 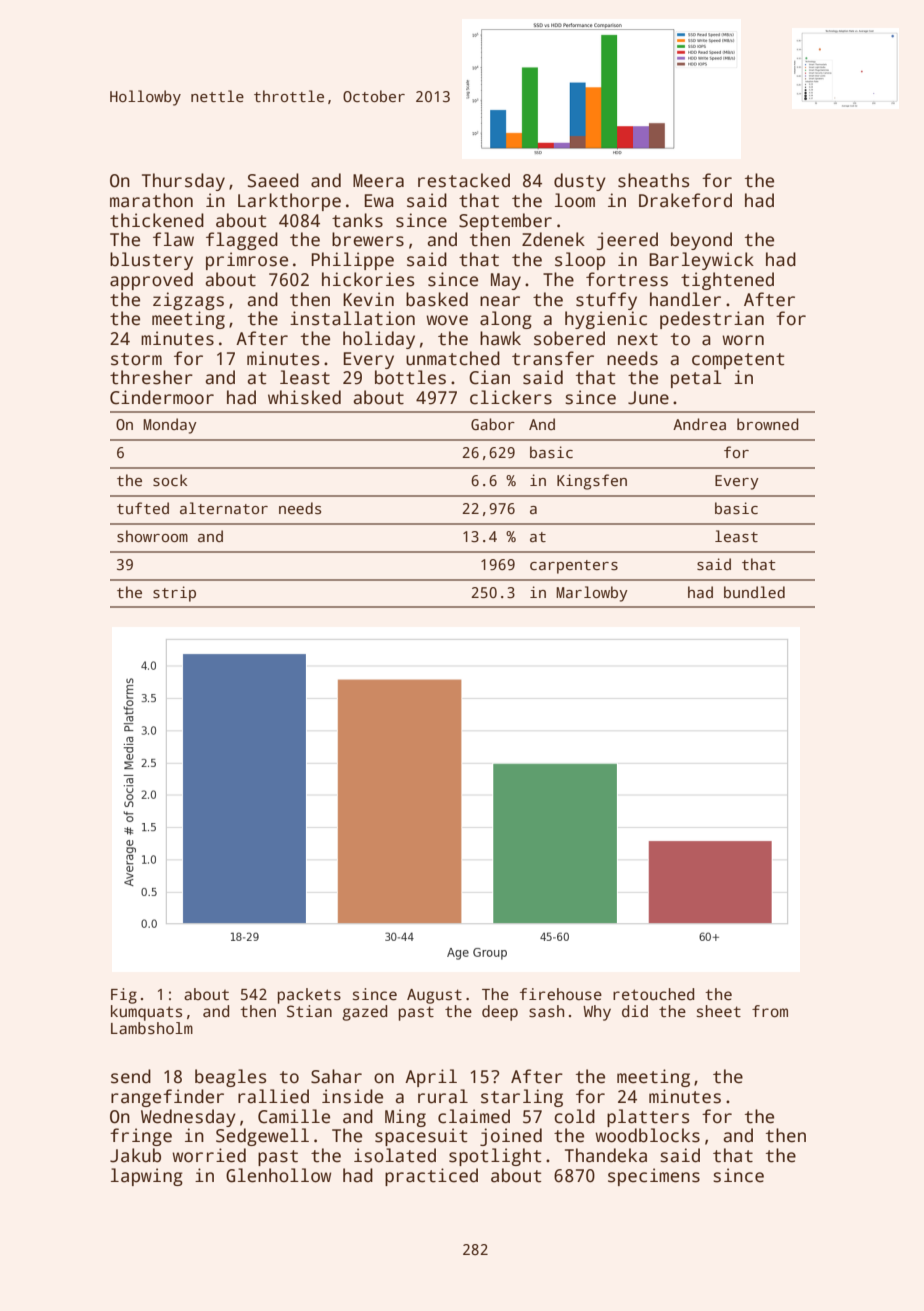 I want to click on Marlowby, so click(x=592, y=594).
